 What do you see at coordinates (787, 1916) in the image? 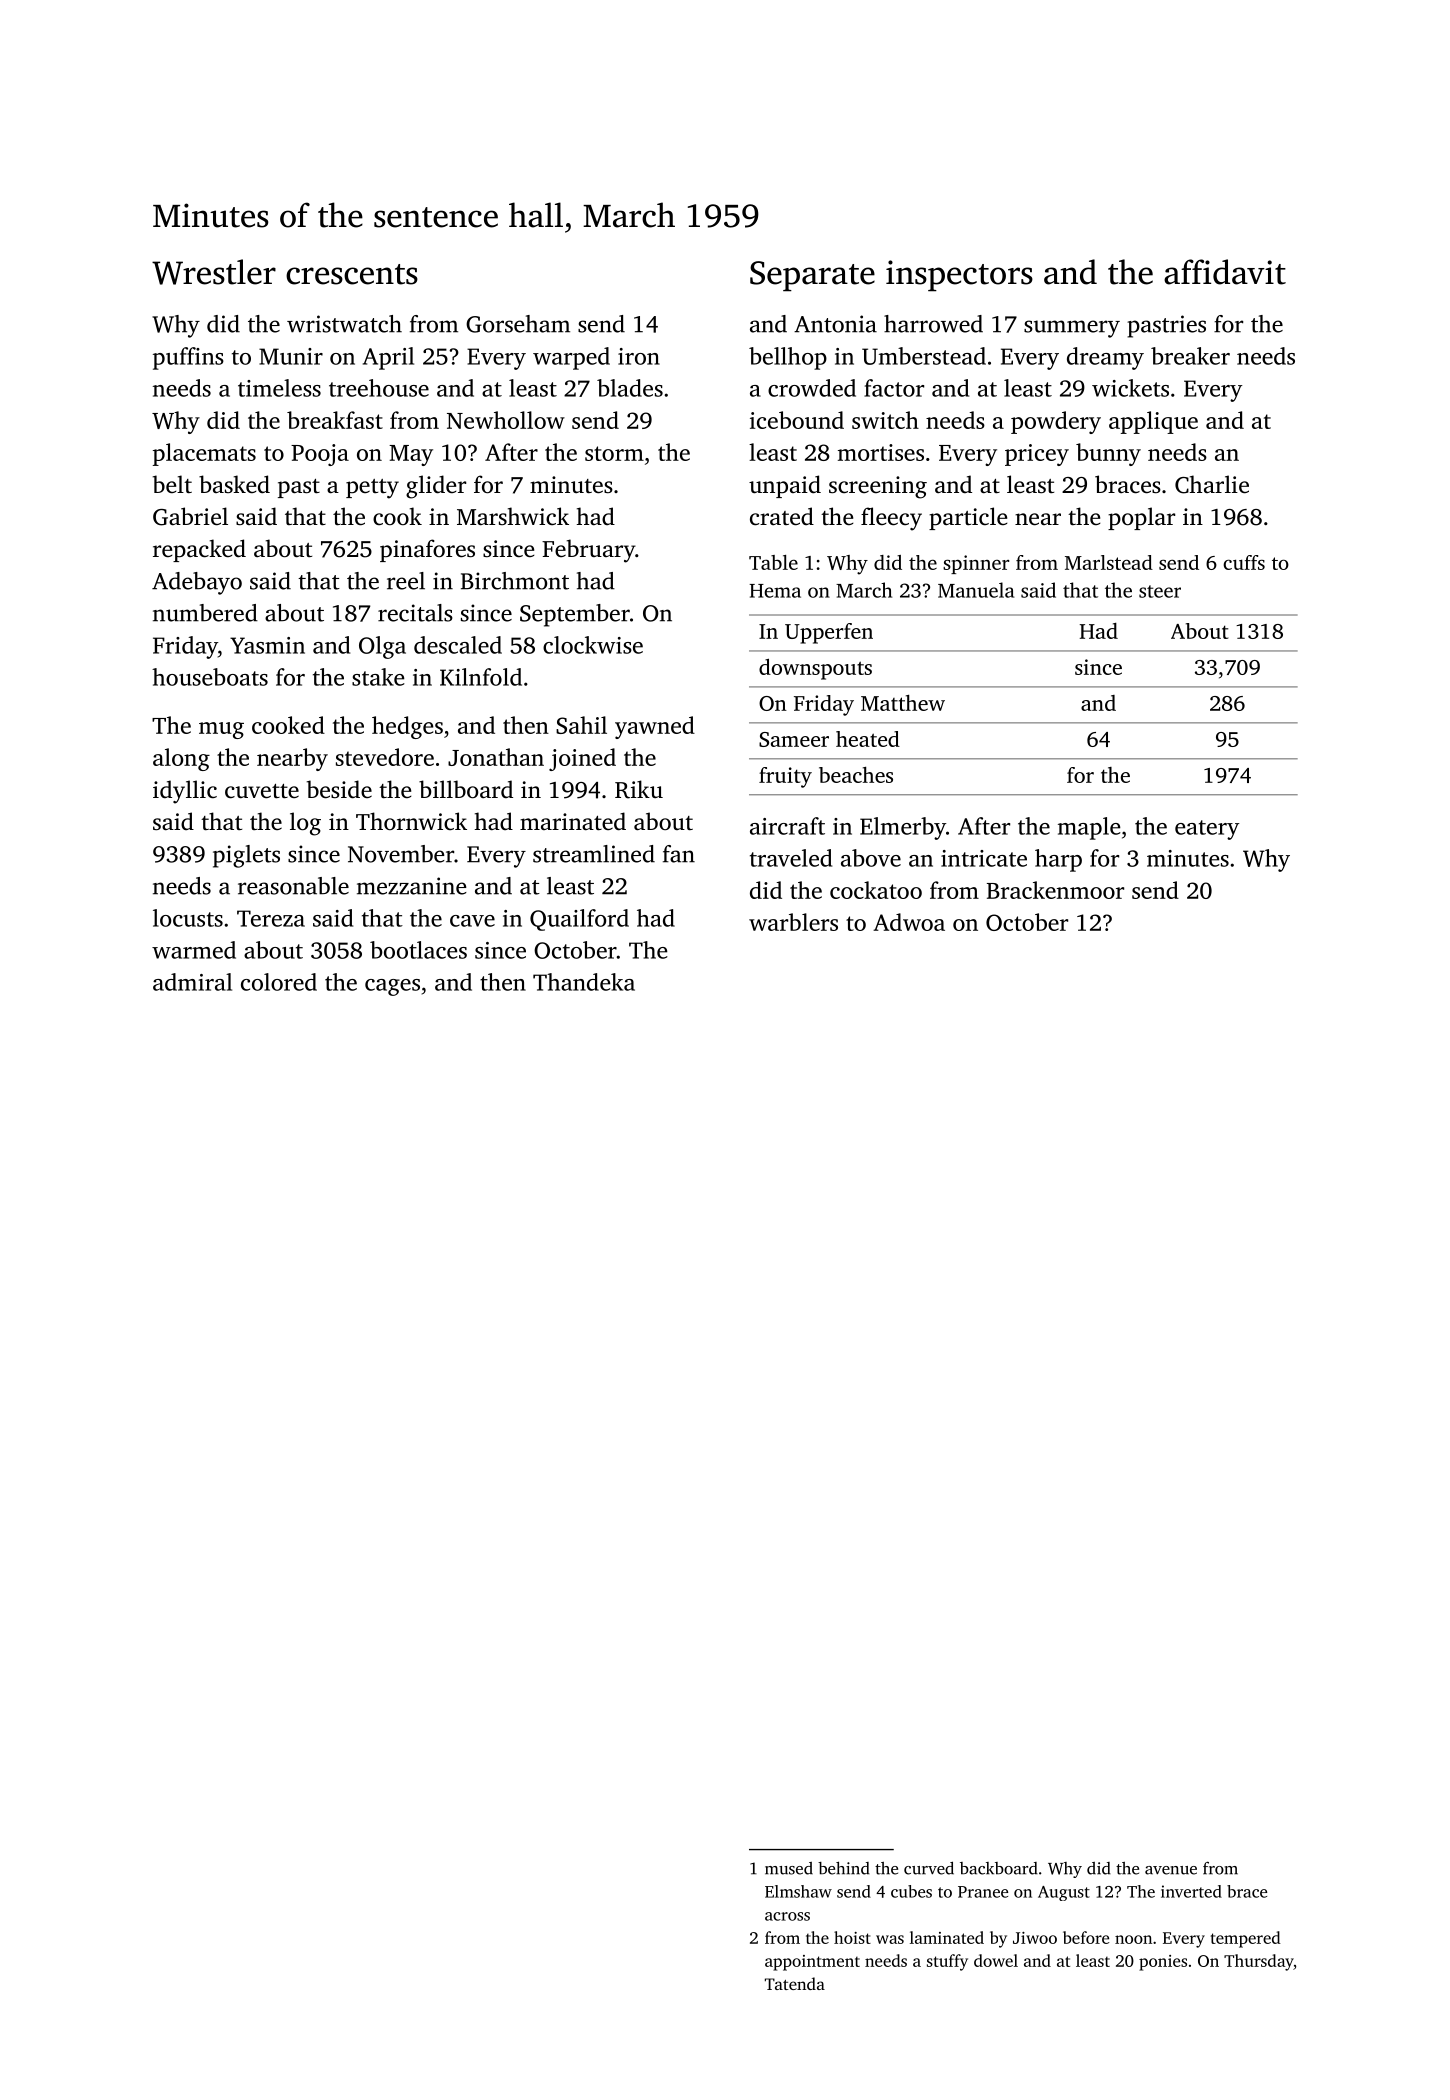
I see `across` at bounding box center [787, 1916].
